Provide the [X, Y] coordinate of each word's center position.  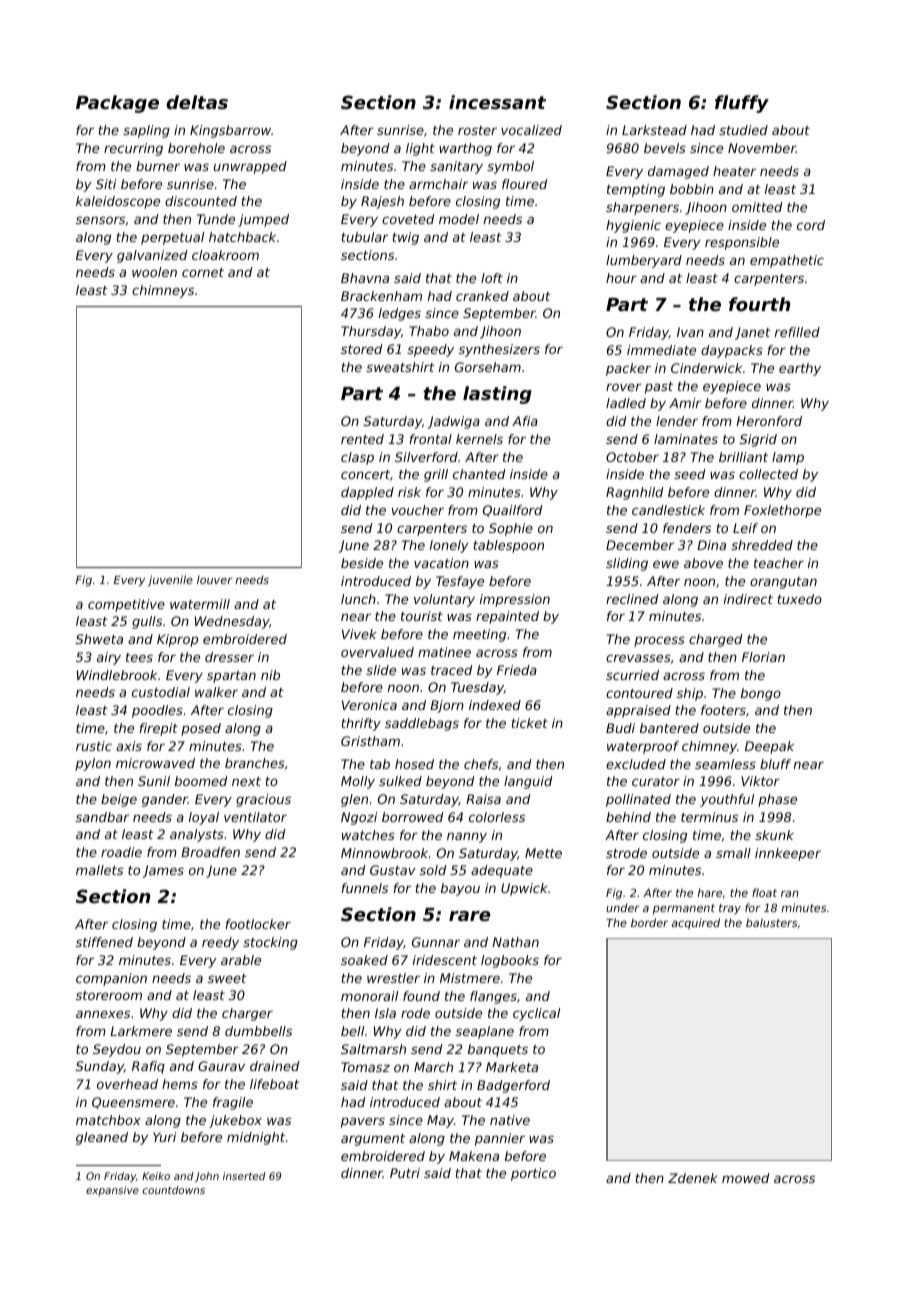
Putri [405, 1173]
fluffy [742, 104]
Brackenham [381, 296]
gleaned [102, 1138]
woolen [154, 272]
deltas [197, 102]
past [659, 388]
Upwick [524, 889]
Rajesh [382, 202]
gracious [263, 800]
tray [730, 909]
